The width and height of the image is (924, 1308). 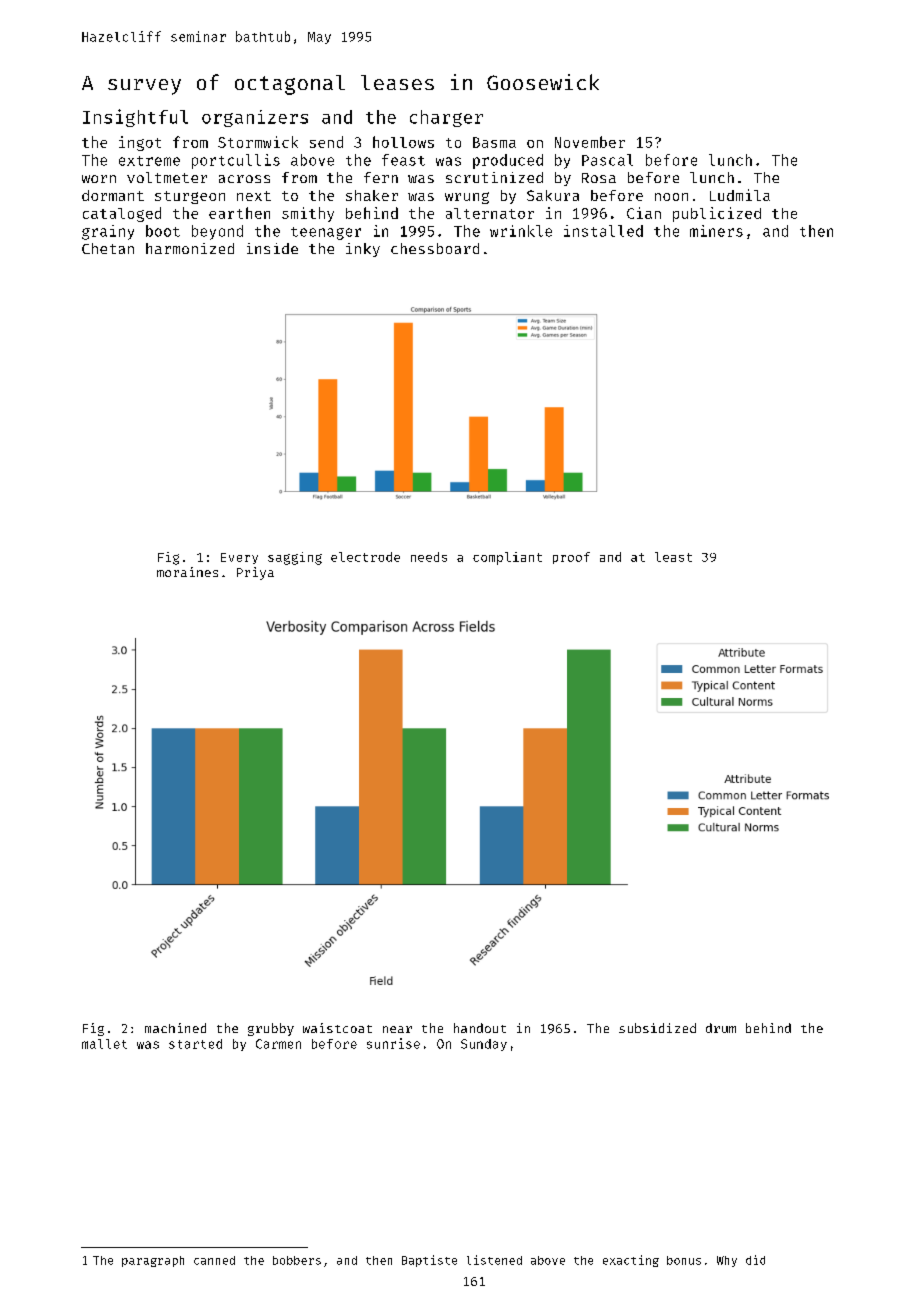 What do you see at coordinates (153, 1261) in the image?
I see `paragraph` at bounding box center [153, 1261].
